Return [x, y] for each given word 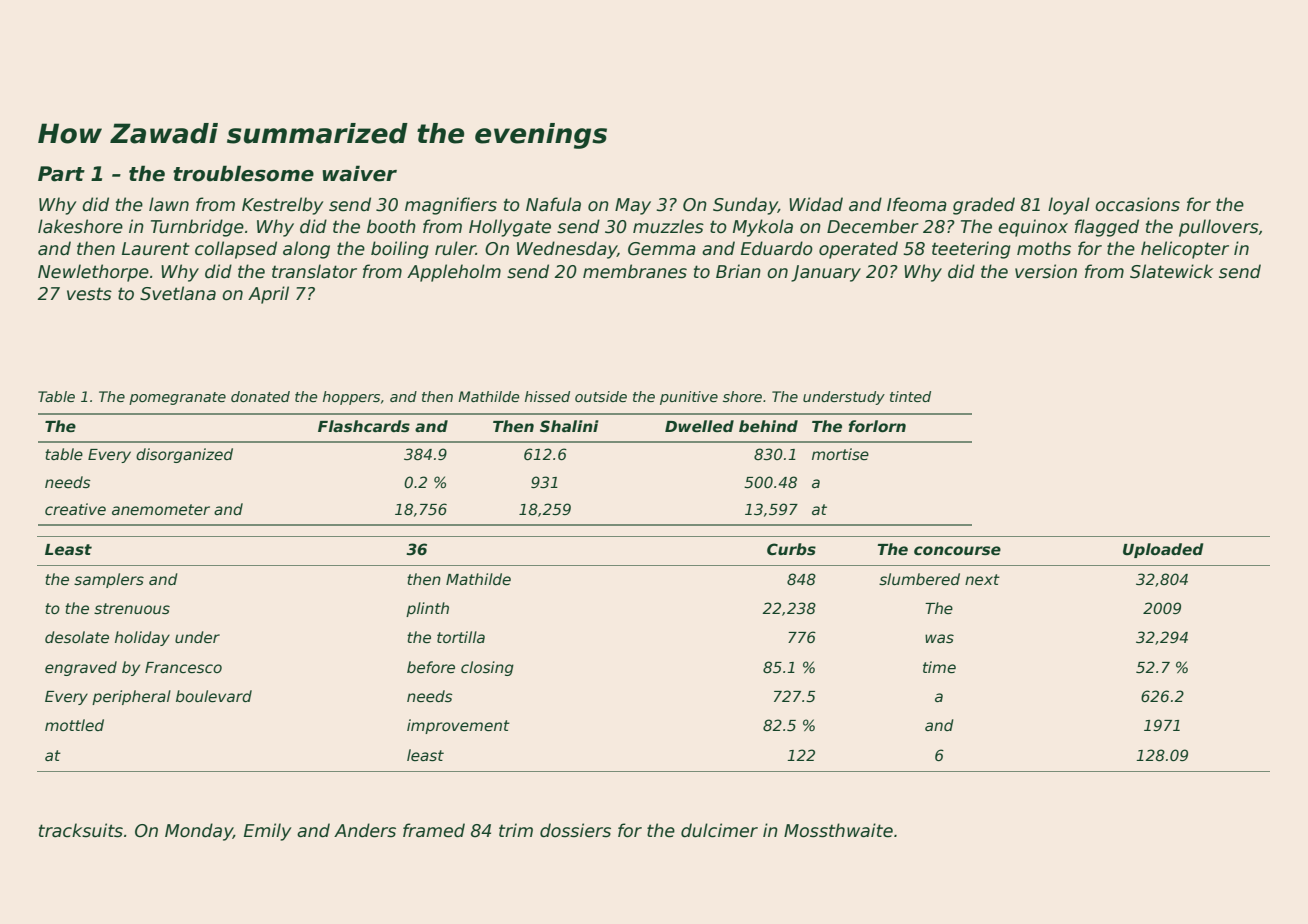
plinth [427, 609]
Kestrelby [282, 206]
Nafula [553, 204]
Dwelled [699, 426]
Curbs [791, 549]
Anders [365, 830]
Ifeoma [917, 204]
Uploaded [1163, 550]
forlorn [877, 426]
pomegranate [177, 398]
